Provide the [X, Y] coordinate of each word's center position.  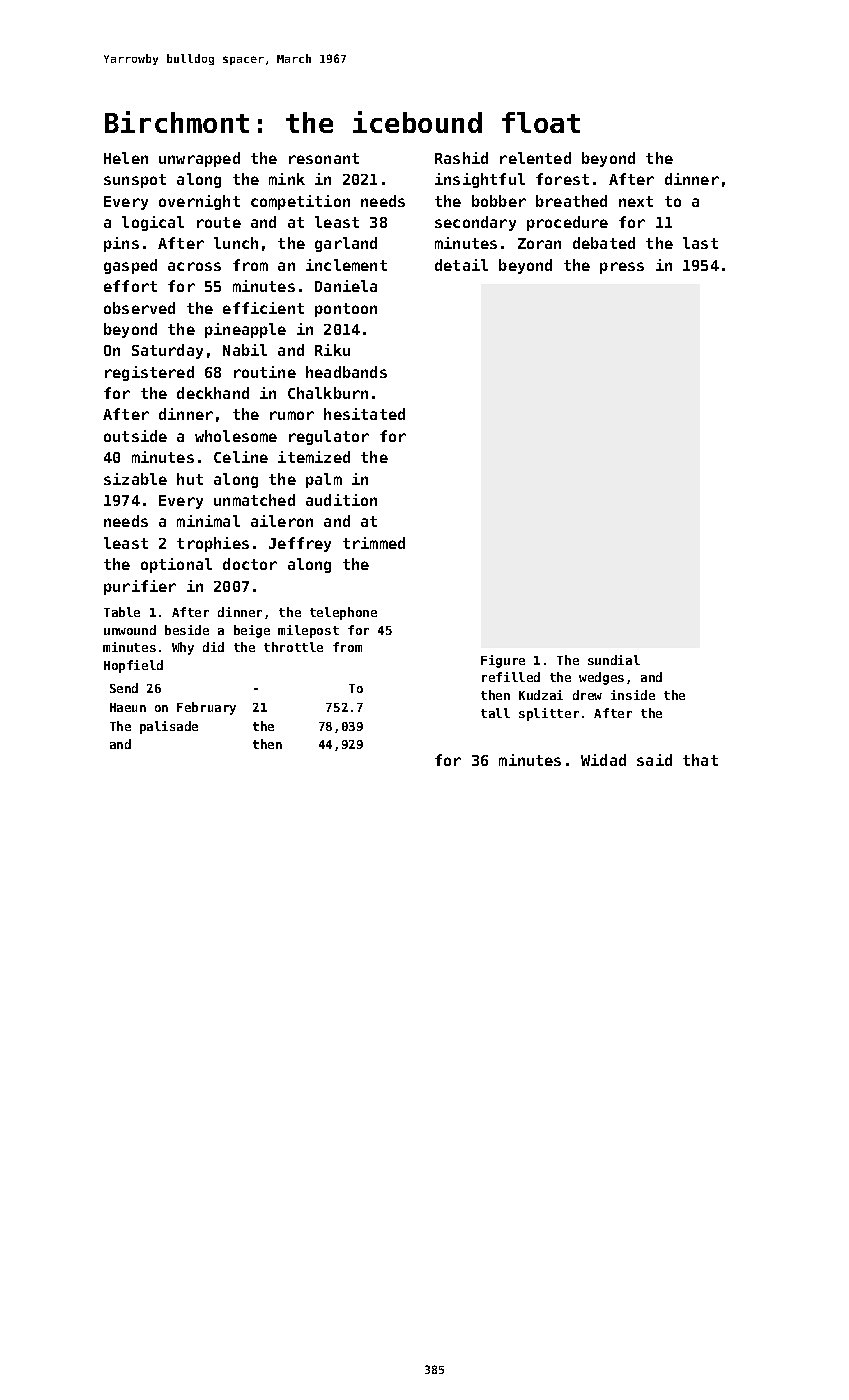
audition [341, 500]
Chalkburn [328, 393]
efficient [263, 308]
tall [495, 713]
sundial [614, 660]
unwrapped [199, 159]
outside [135, 436]
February [206, 708]
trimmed [374, 543]
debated [604, 243]
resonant [324, 158]
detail [461, 265]
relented [535, 158]
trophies [213, 544]
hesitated [364, 414]
